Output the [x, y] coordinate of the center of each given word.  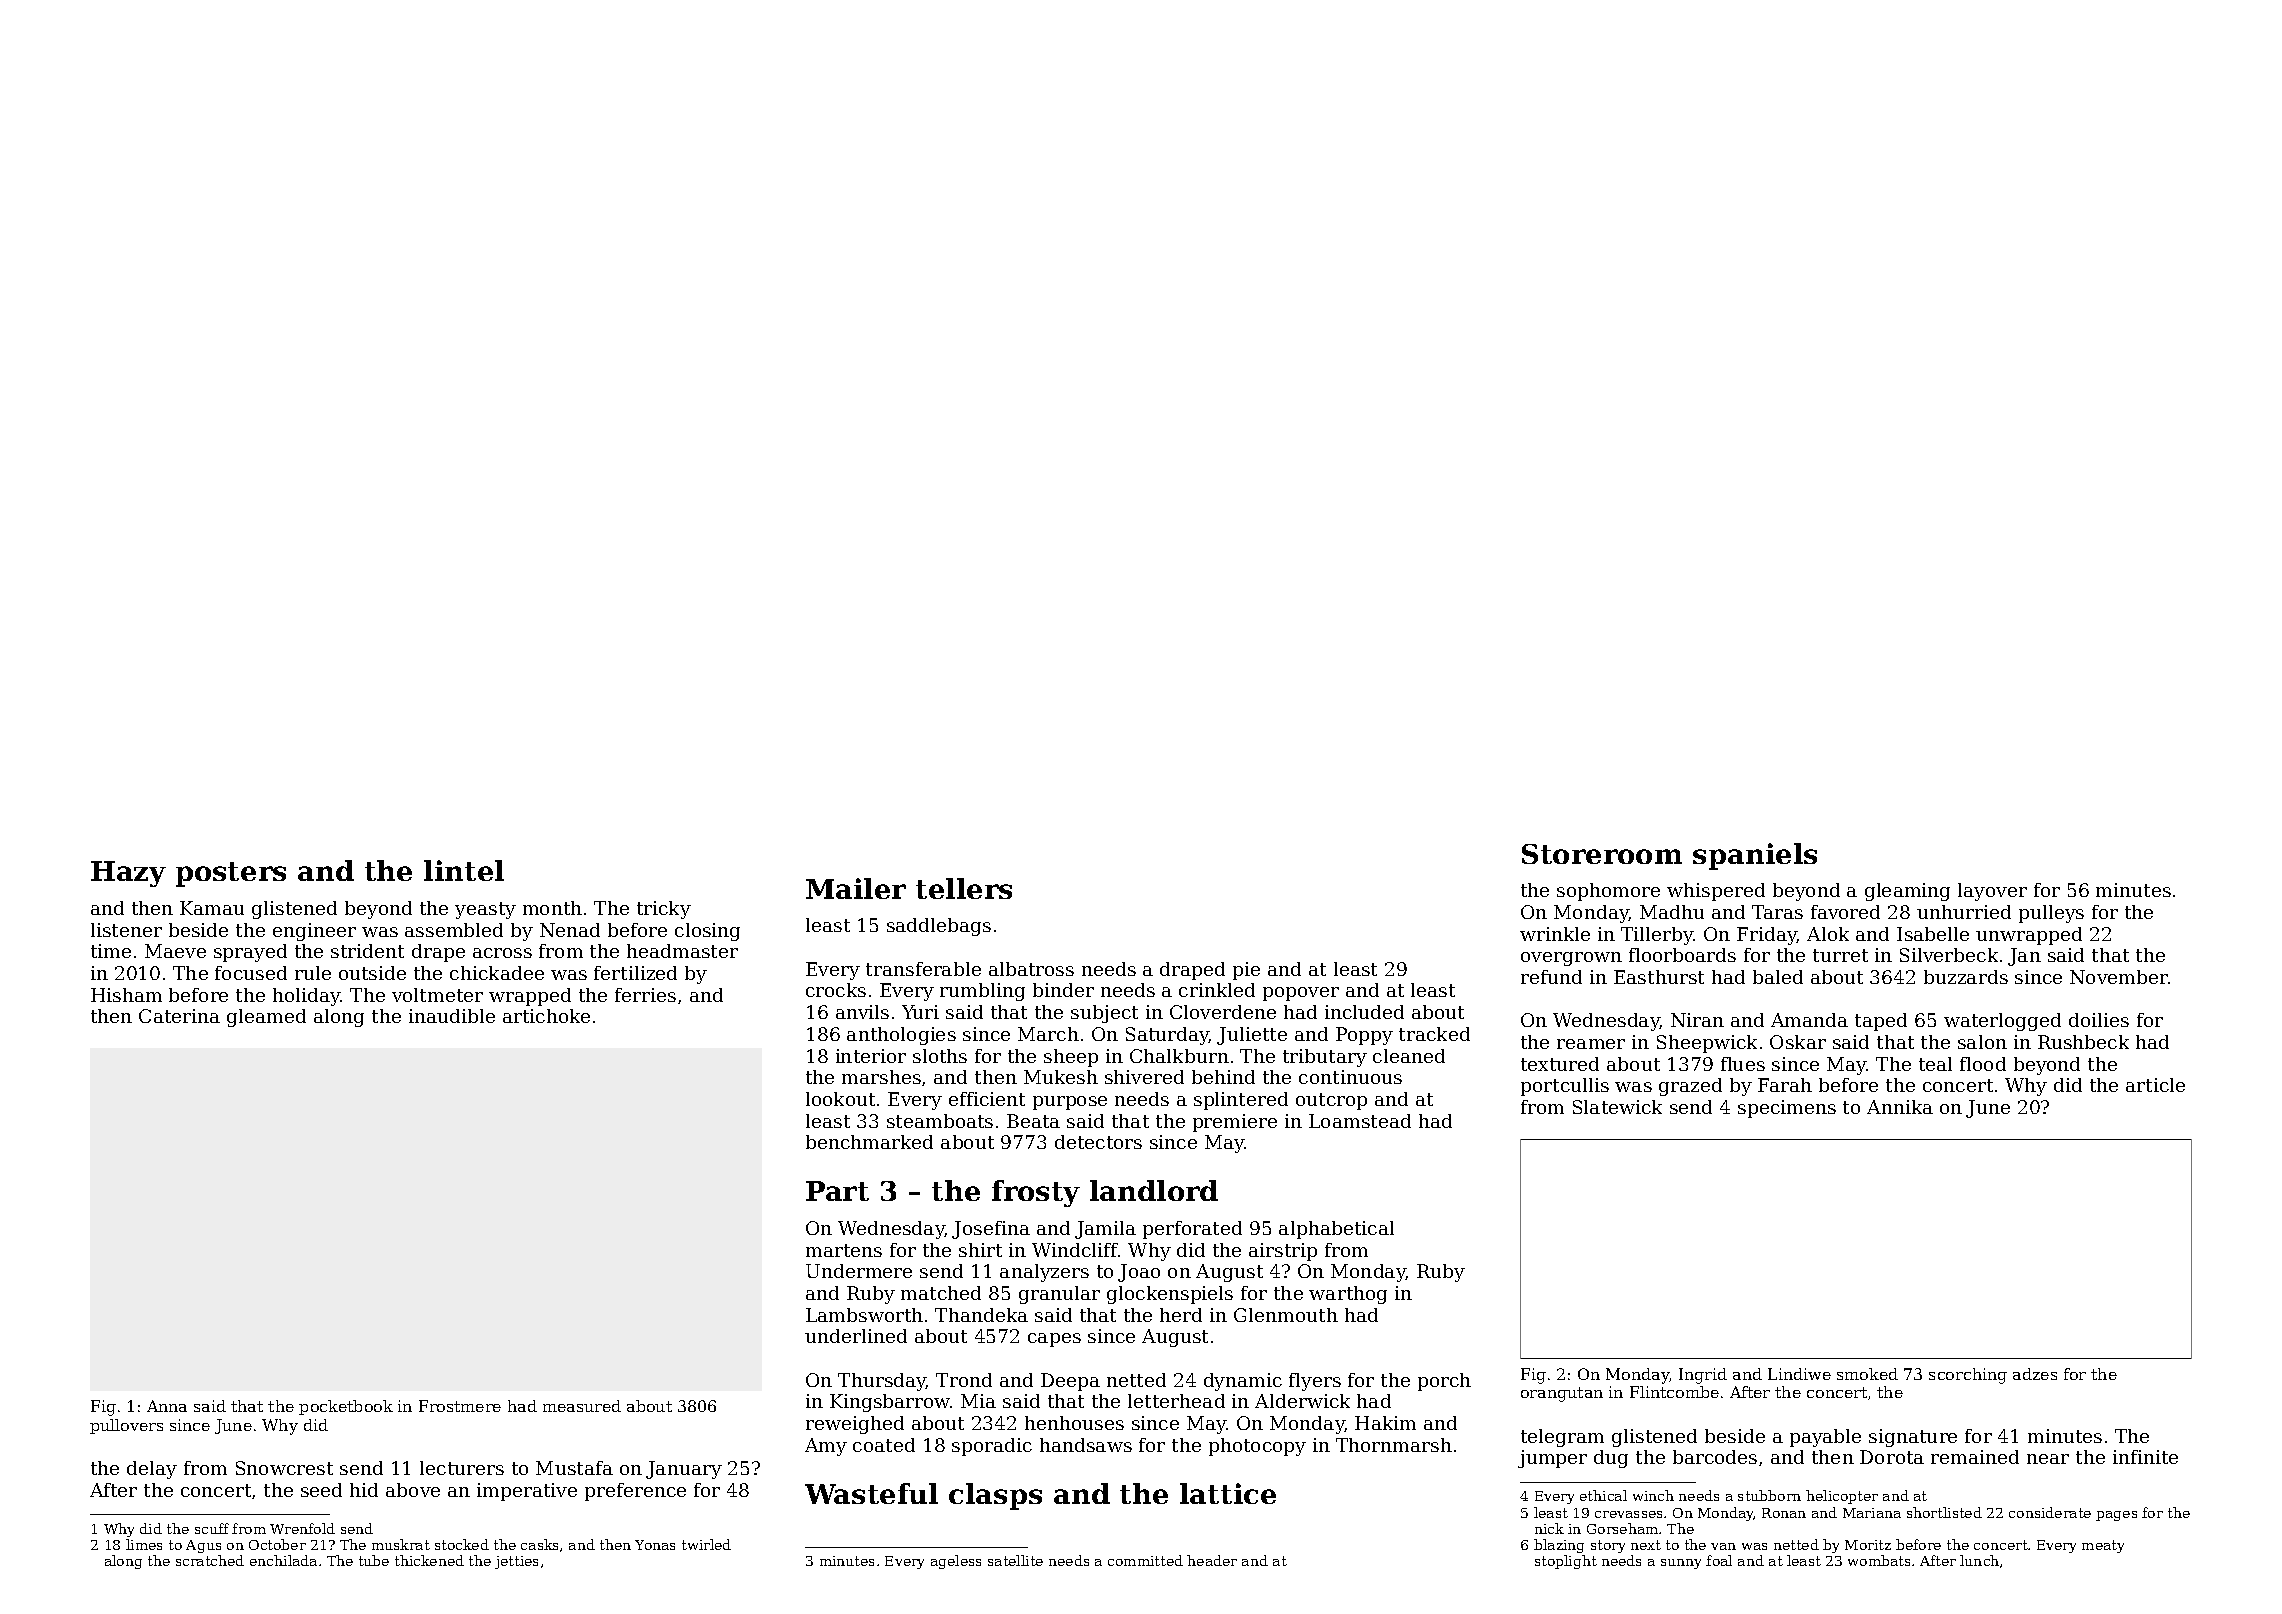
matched [941, 1293]
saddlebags [939, 927]
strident [367, 951]
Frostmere [460, 1406]
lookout [840, 1099]
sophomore [1608, 892]
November [2119, 977]
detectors [1098, 1142]
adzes [2035, 1374]
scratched [210, 1560]
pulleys [2051, 914]
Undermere [859, 1271]
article [2155, 1085]
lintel [464, 870]
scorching [1968, 1376]
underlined [856, 1336]
